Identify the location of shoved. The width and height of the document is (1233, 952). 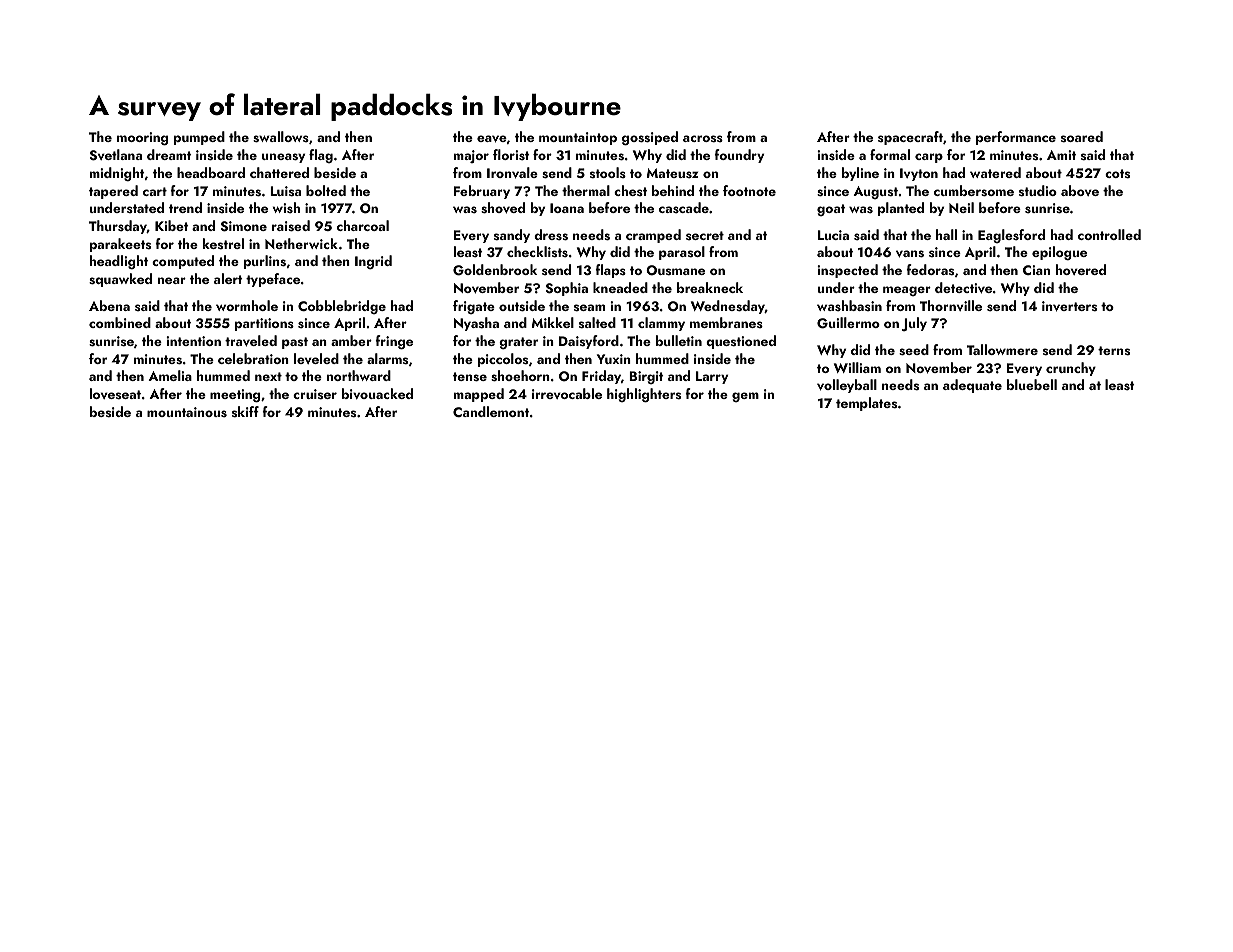
(503, 208).
